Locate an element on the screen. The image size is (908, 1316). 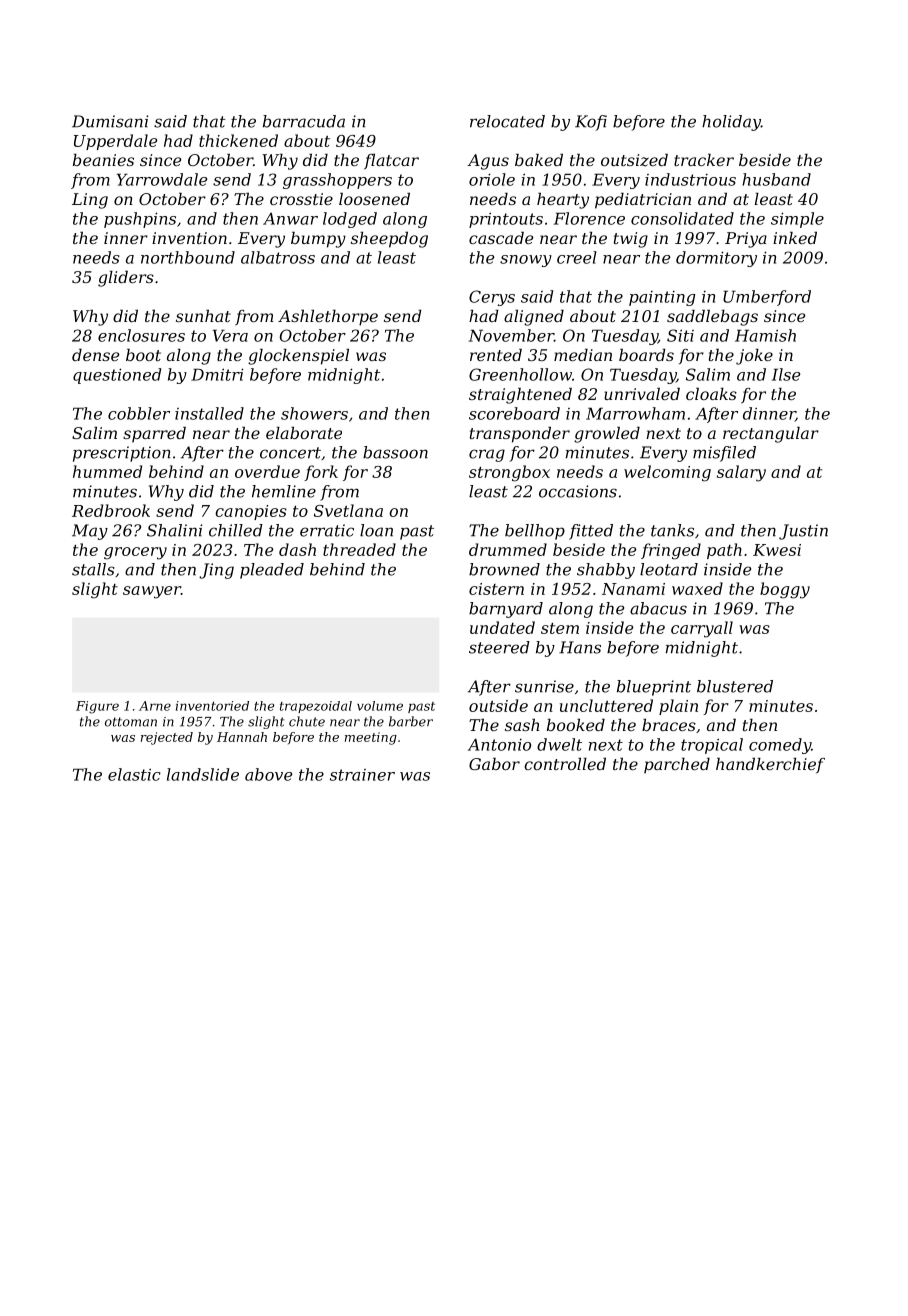
carryall is located at coordinates (702, 629).
